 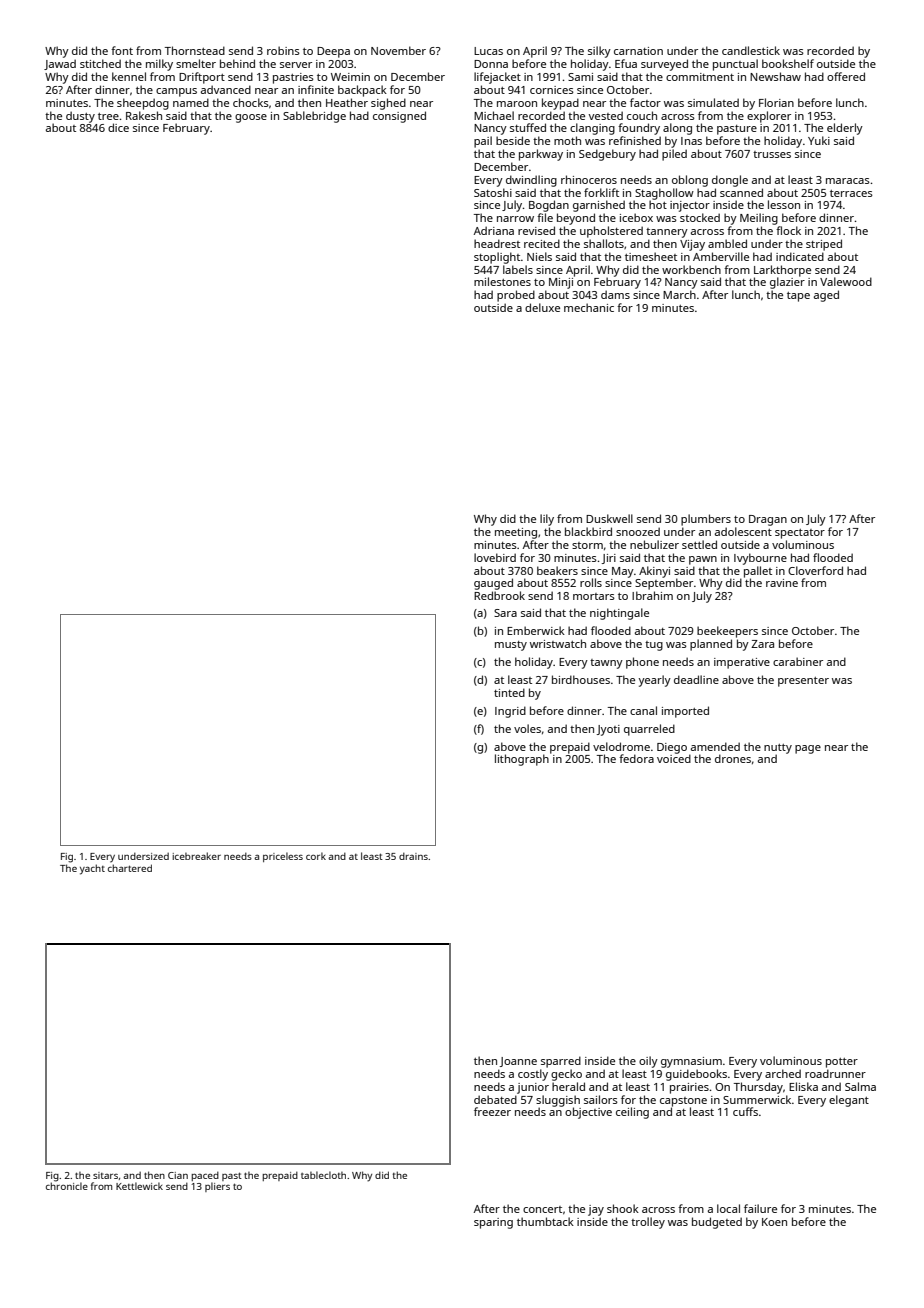 What do you see at coordinates (599, 52) in the image?
I see `silky` at bounding box center [599, 52].
